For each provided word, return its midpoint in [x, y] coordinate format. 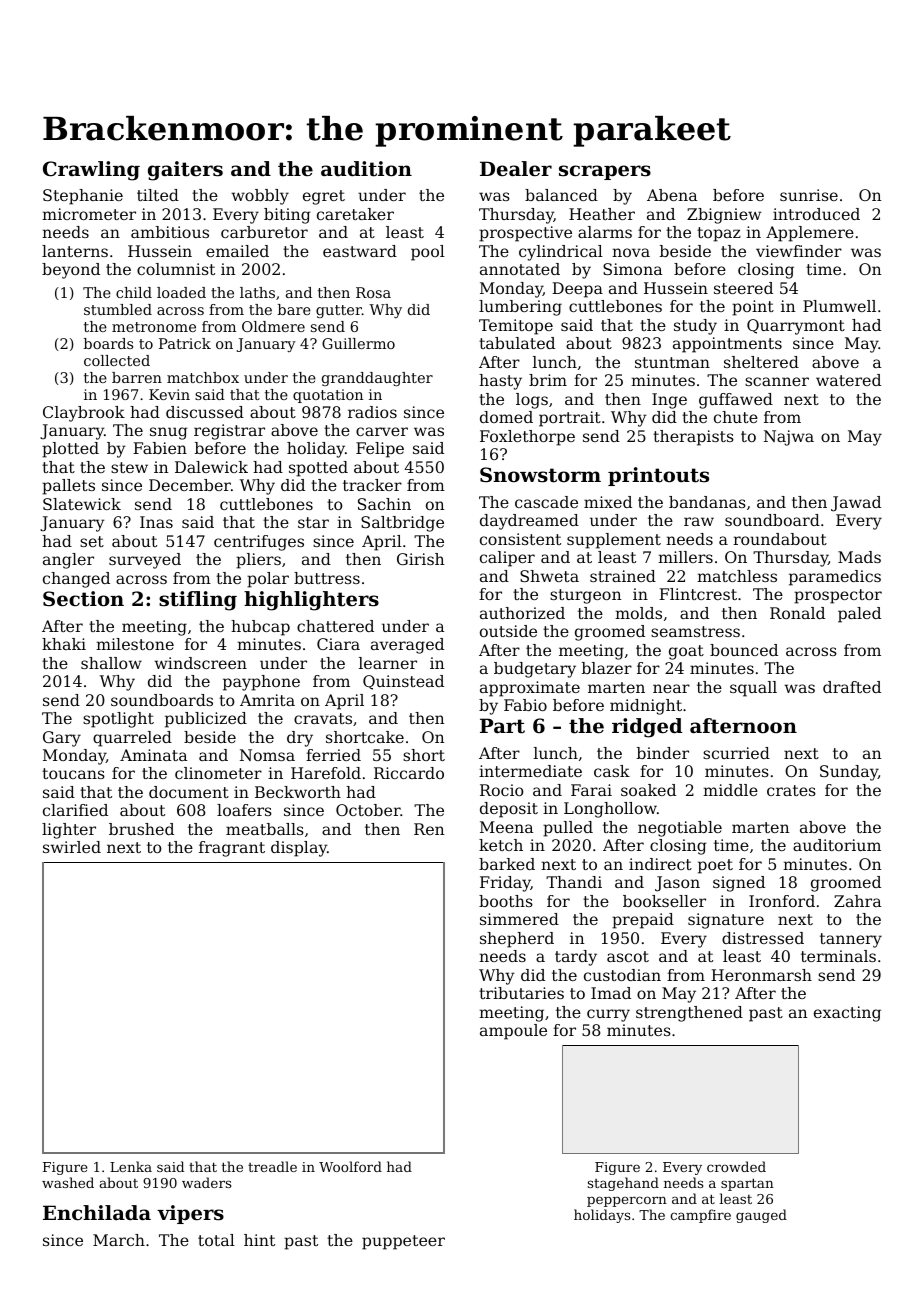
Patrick [185, 343]
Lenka [131, 1166]
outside [508, 631]
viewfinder [799, 251]
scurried [736, 753]
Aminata [153, 755]
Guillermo [358, 343]
